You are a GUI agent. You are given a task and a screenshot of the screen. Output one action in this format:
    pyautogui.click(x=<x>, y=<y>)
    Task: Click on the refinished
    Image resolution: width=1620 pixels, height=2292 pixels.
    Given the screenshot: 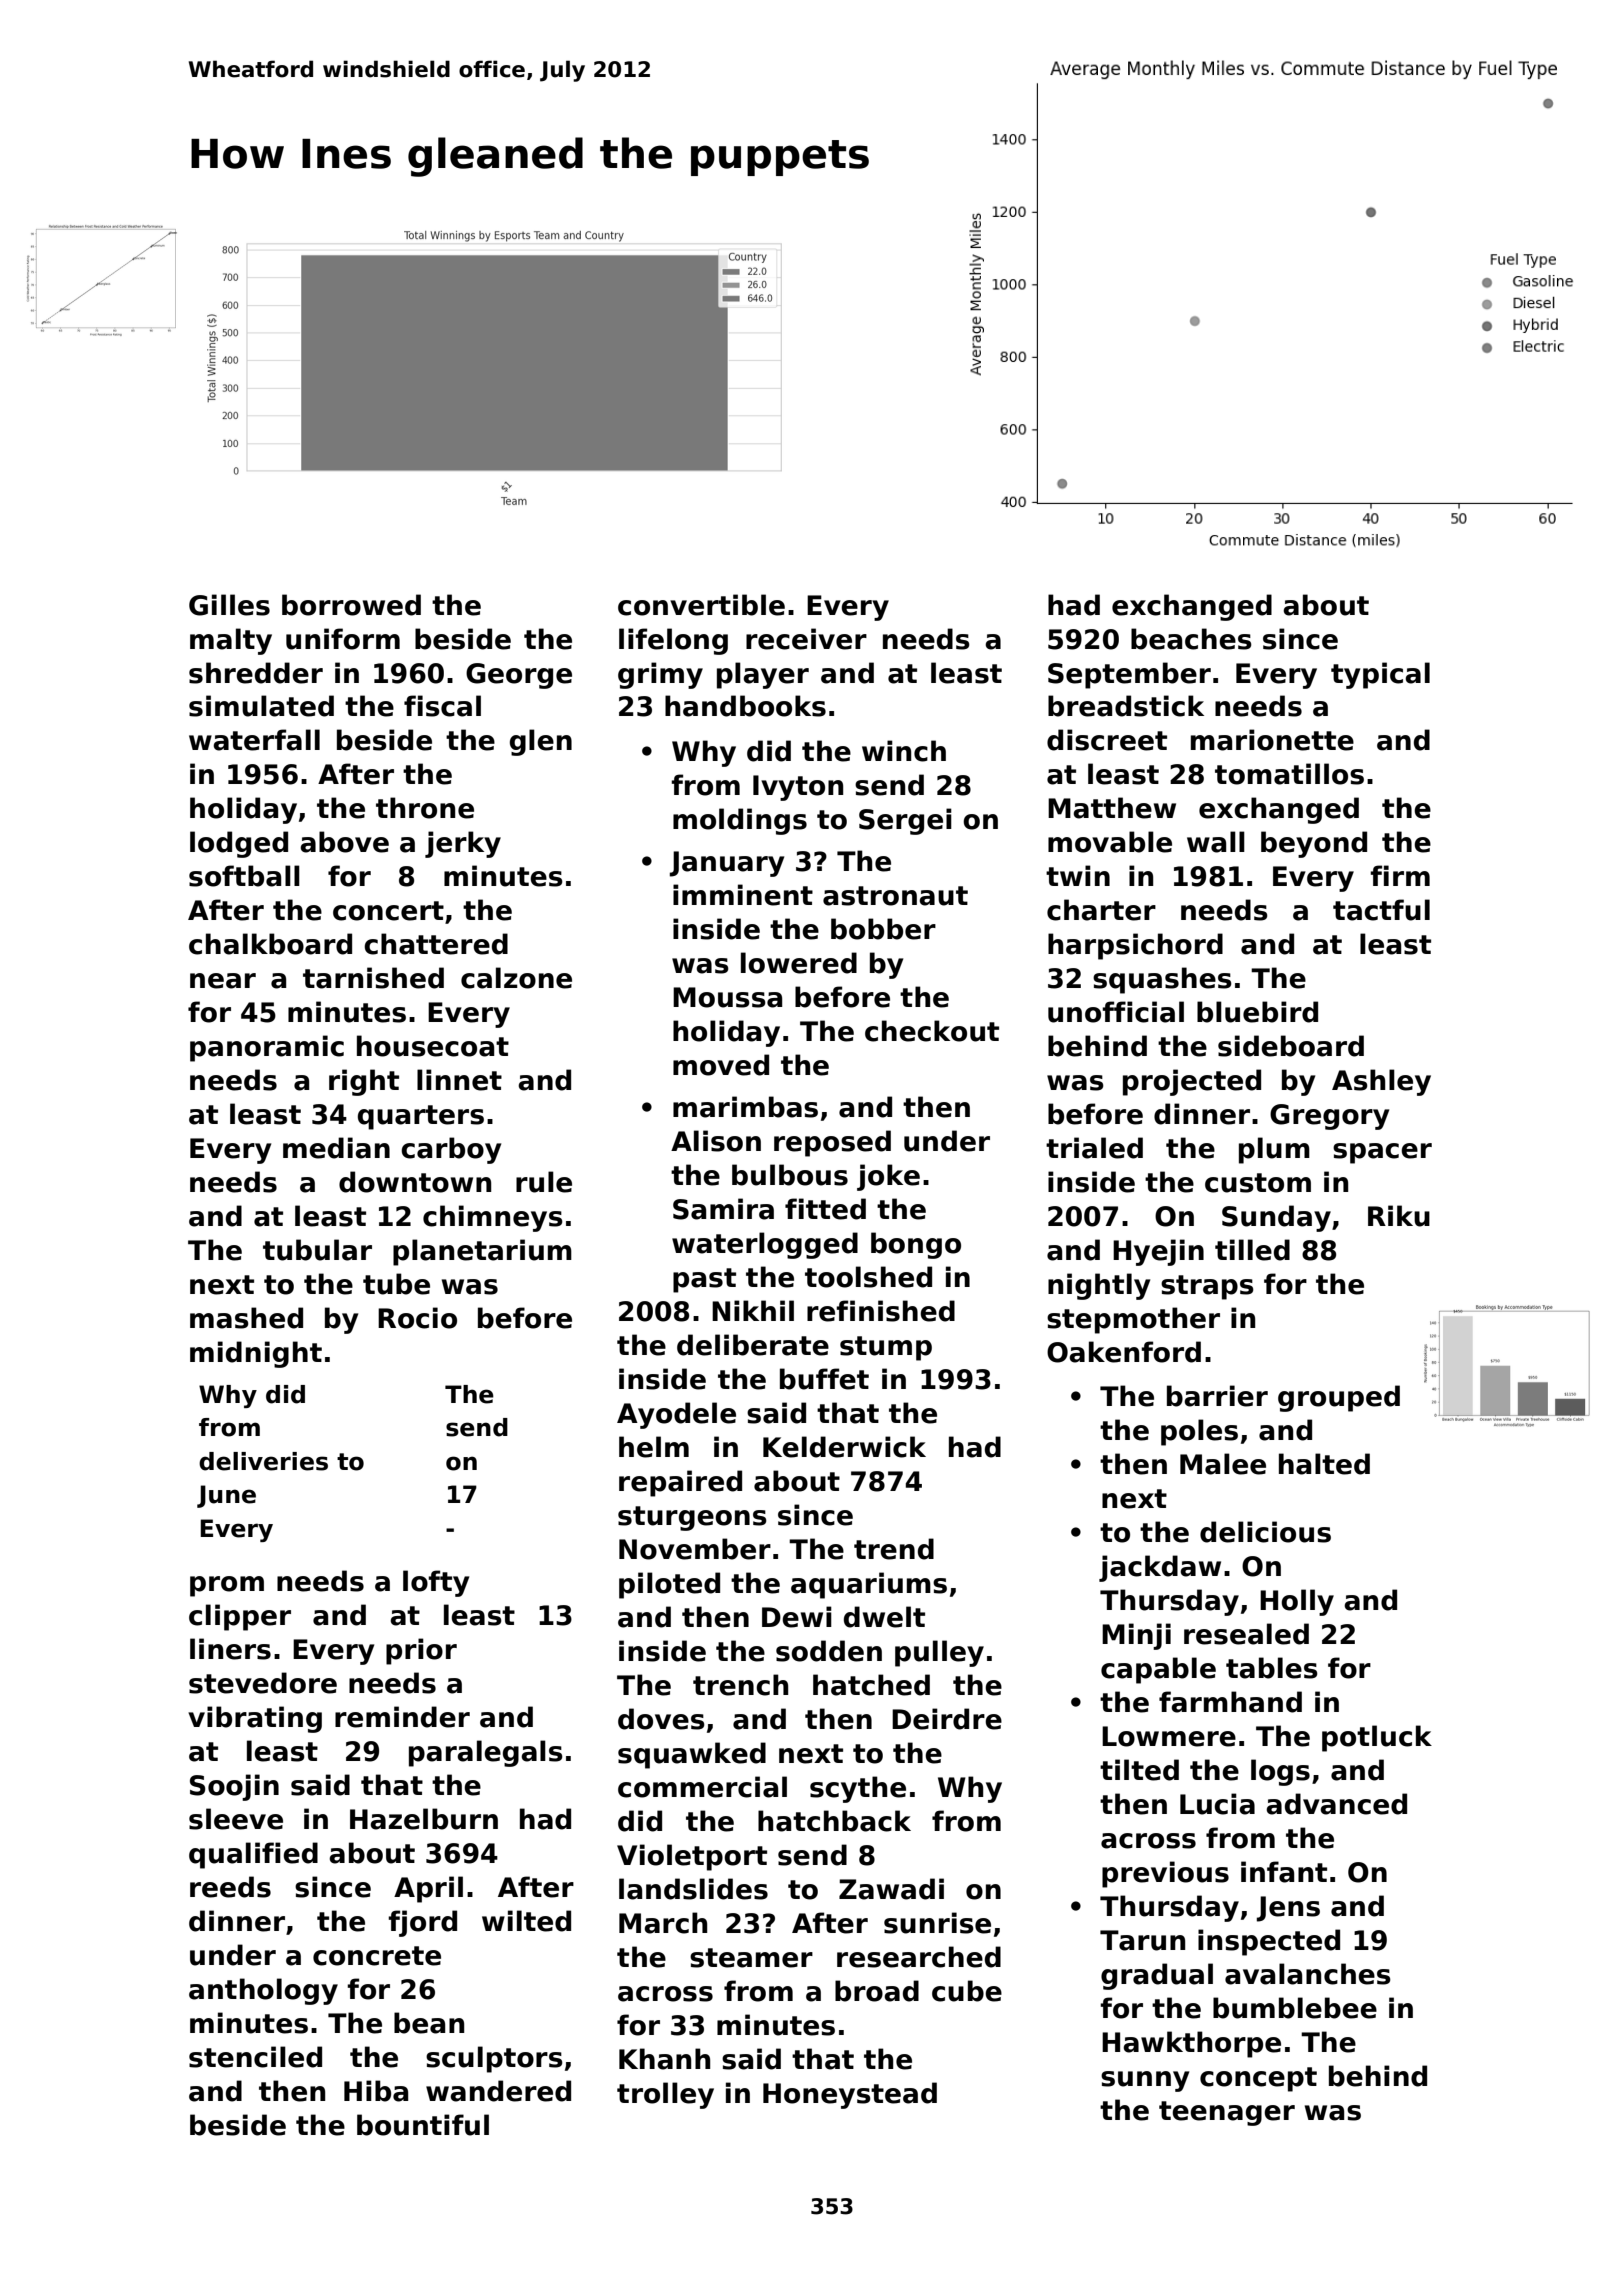 What is the action you would take?
    pyautogui.click(x=881, y=1311)
